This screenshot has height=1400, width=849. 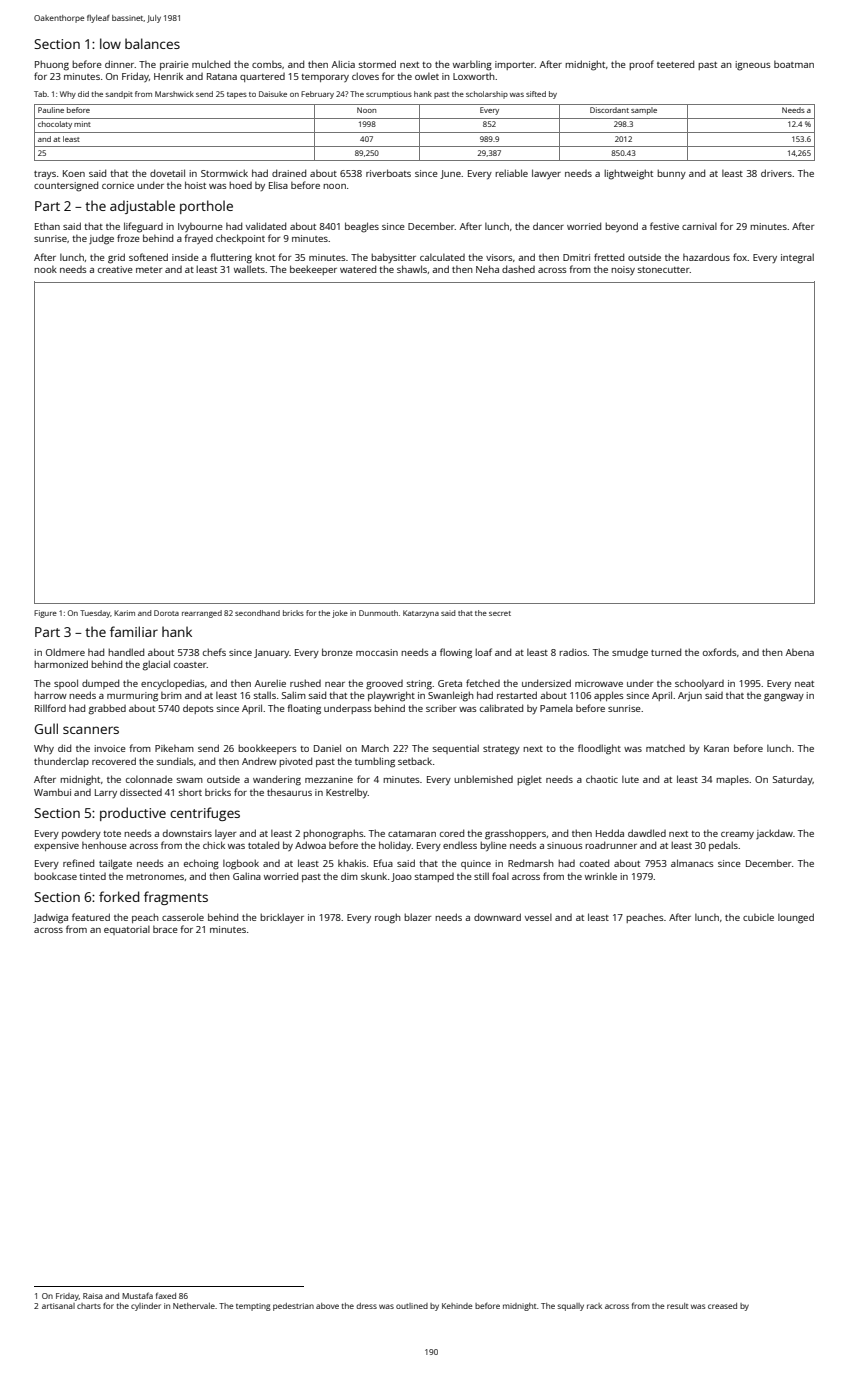 I want to click on charts, so click(x=89, y=1306).
